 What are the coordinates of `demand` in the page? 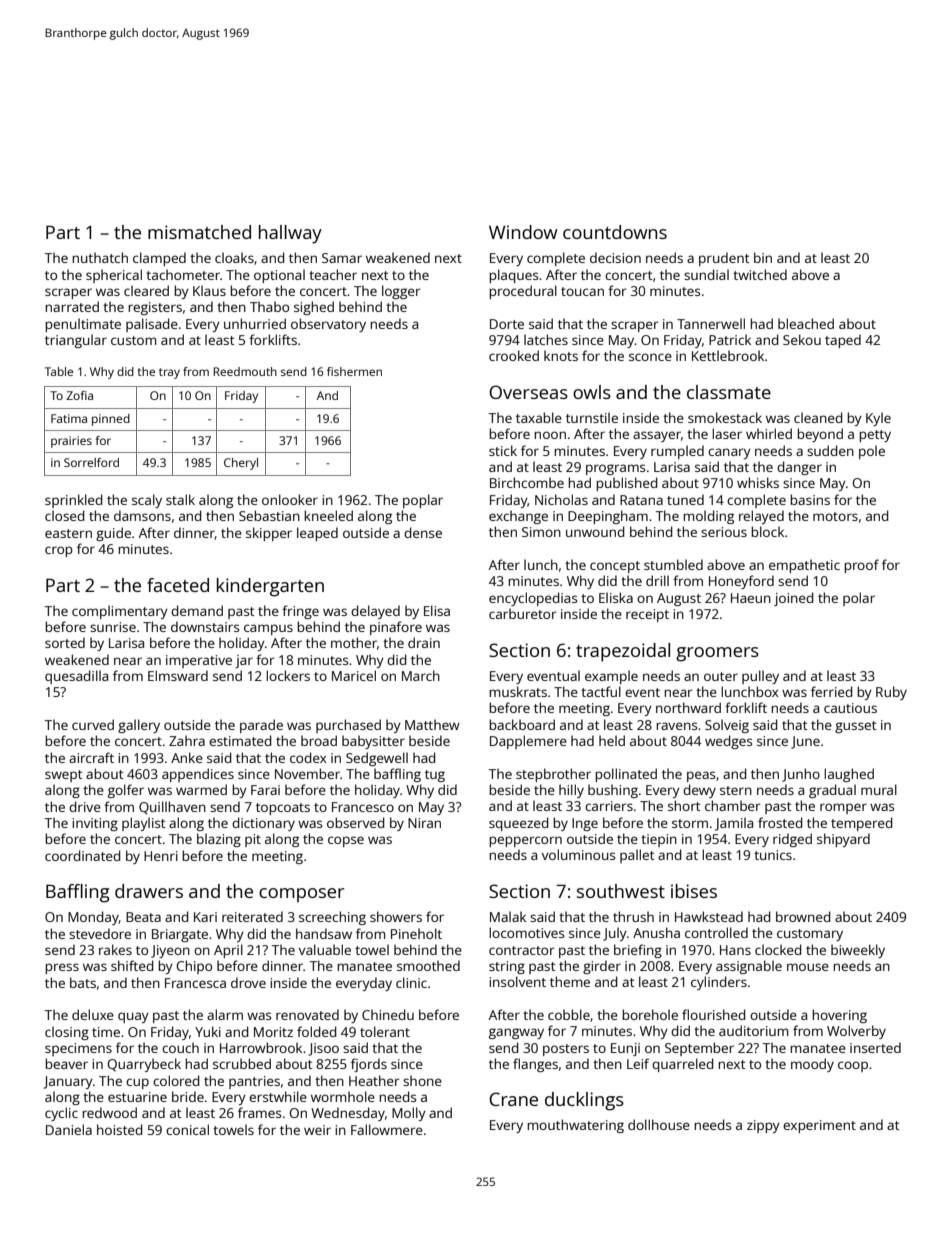 It's located at (197, 610).
